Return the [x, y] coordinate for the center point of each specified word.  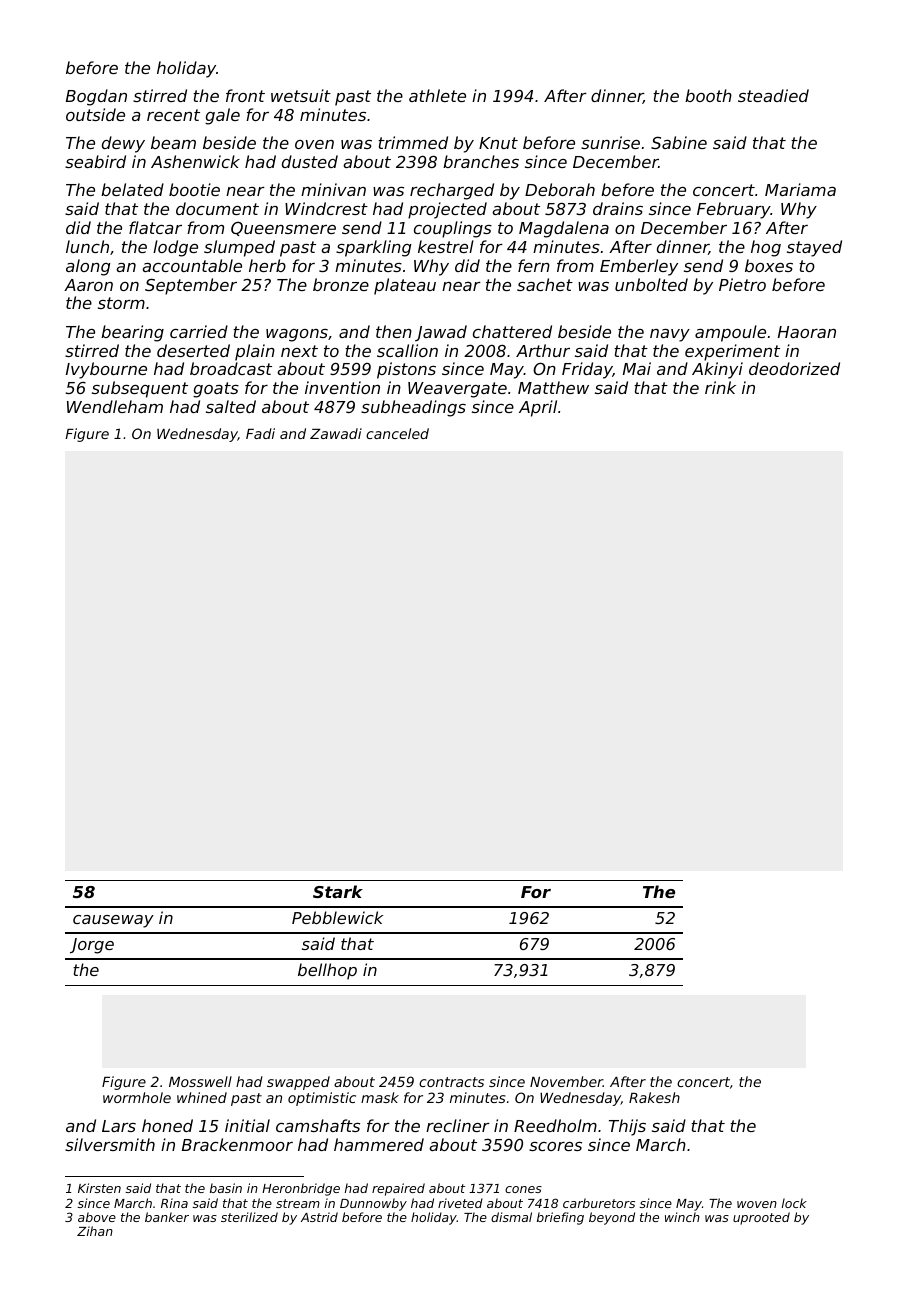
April [538, 408]
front [245, 95]
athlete [437, 95]
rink [720, 387]
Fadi [260, 433]
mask [380, 1097]
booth [708, 95]
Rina [174, 1203]
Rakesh [654, 1097]
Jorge [92, 946]
